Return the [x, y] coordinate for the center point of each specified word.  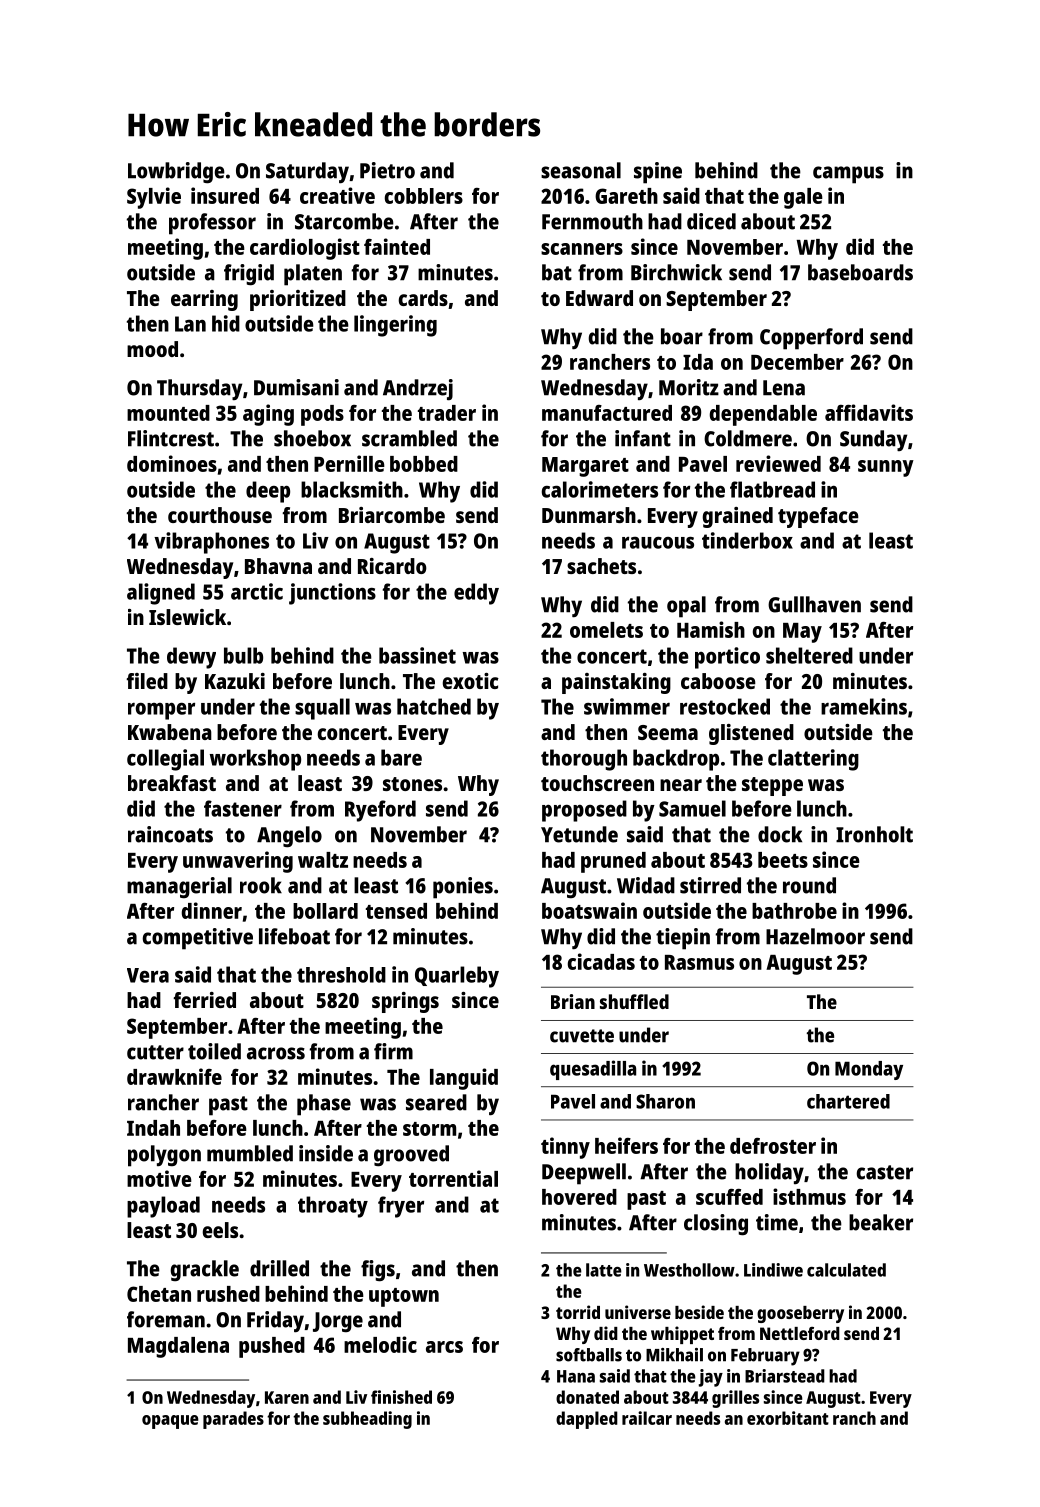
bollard [325, 911]
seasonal [581, 170]
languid [464, 1079]
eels [220, 1230]
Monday [869, 1070]
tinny [565, 1148]
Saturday [307, 173]
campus [848, 175]
